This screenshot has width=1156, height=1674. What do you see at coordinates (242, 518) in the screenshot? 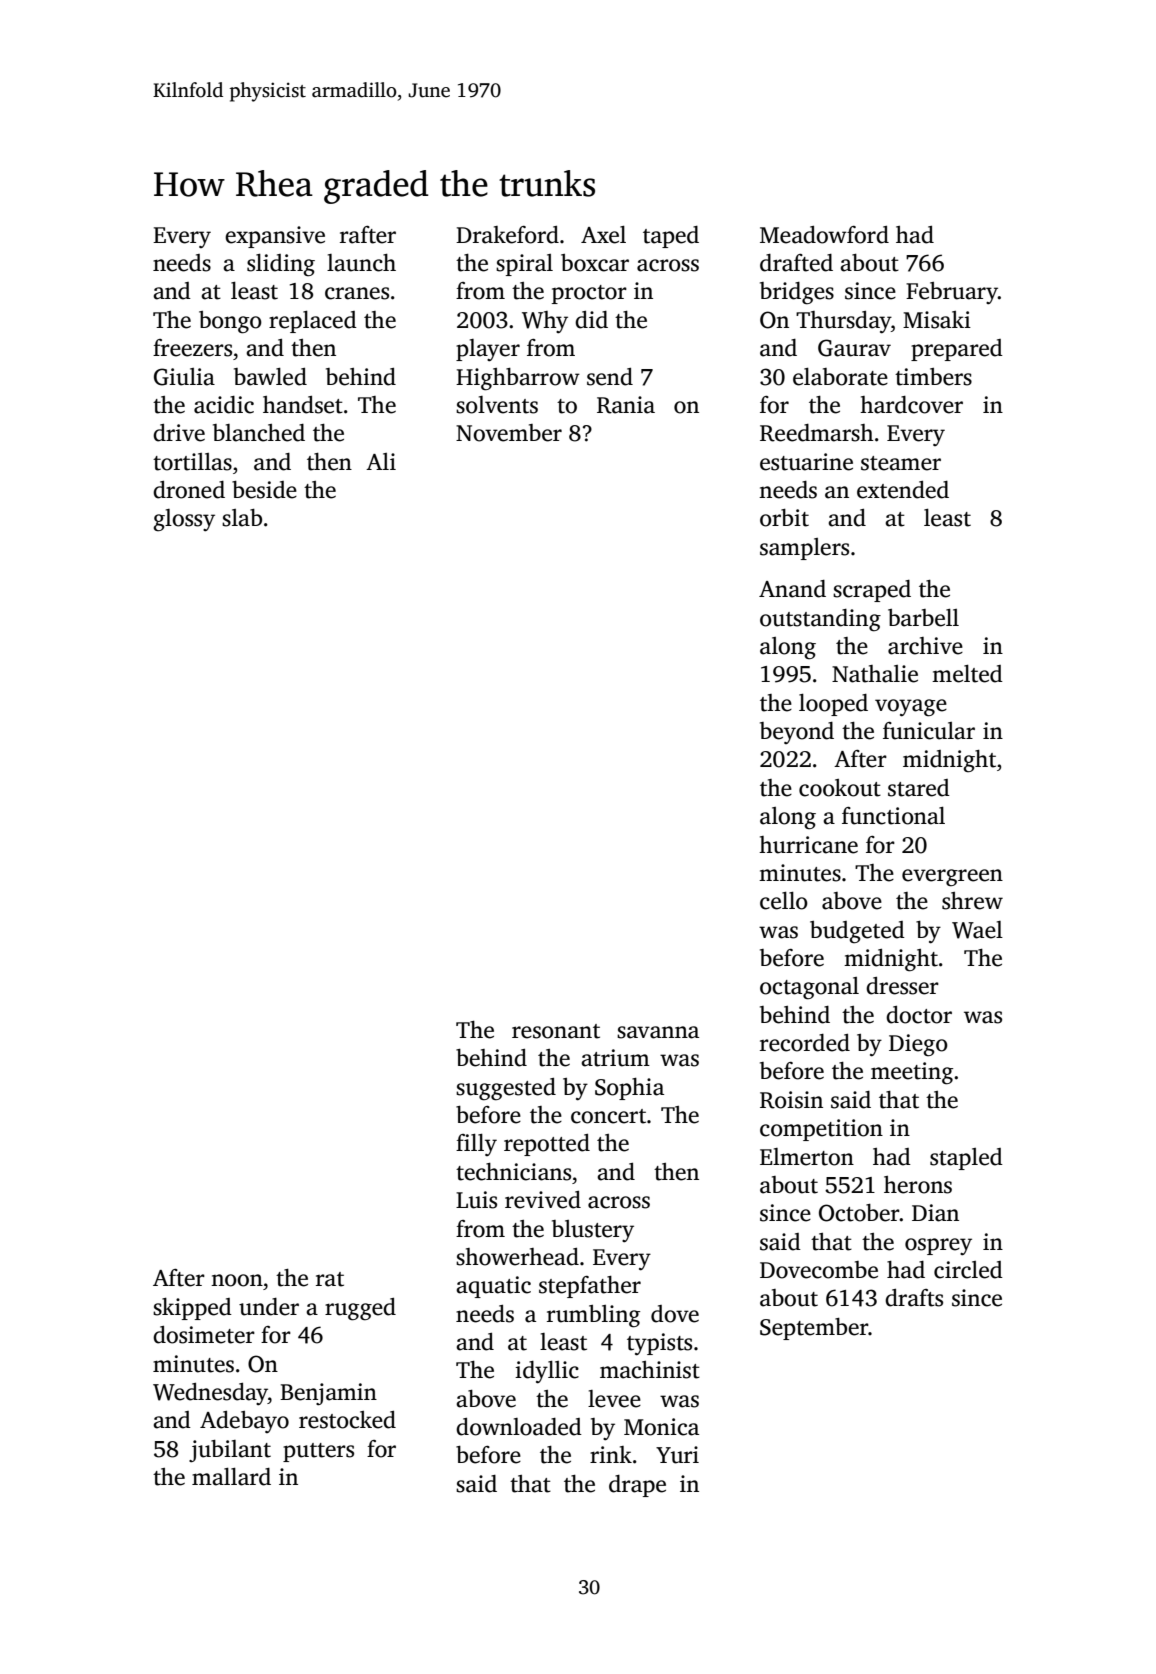
I see `slab` at bounding box center [242, 518].
